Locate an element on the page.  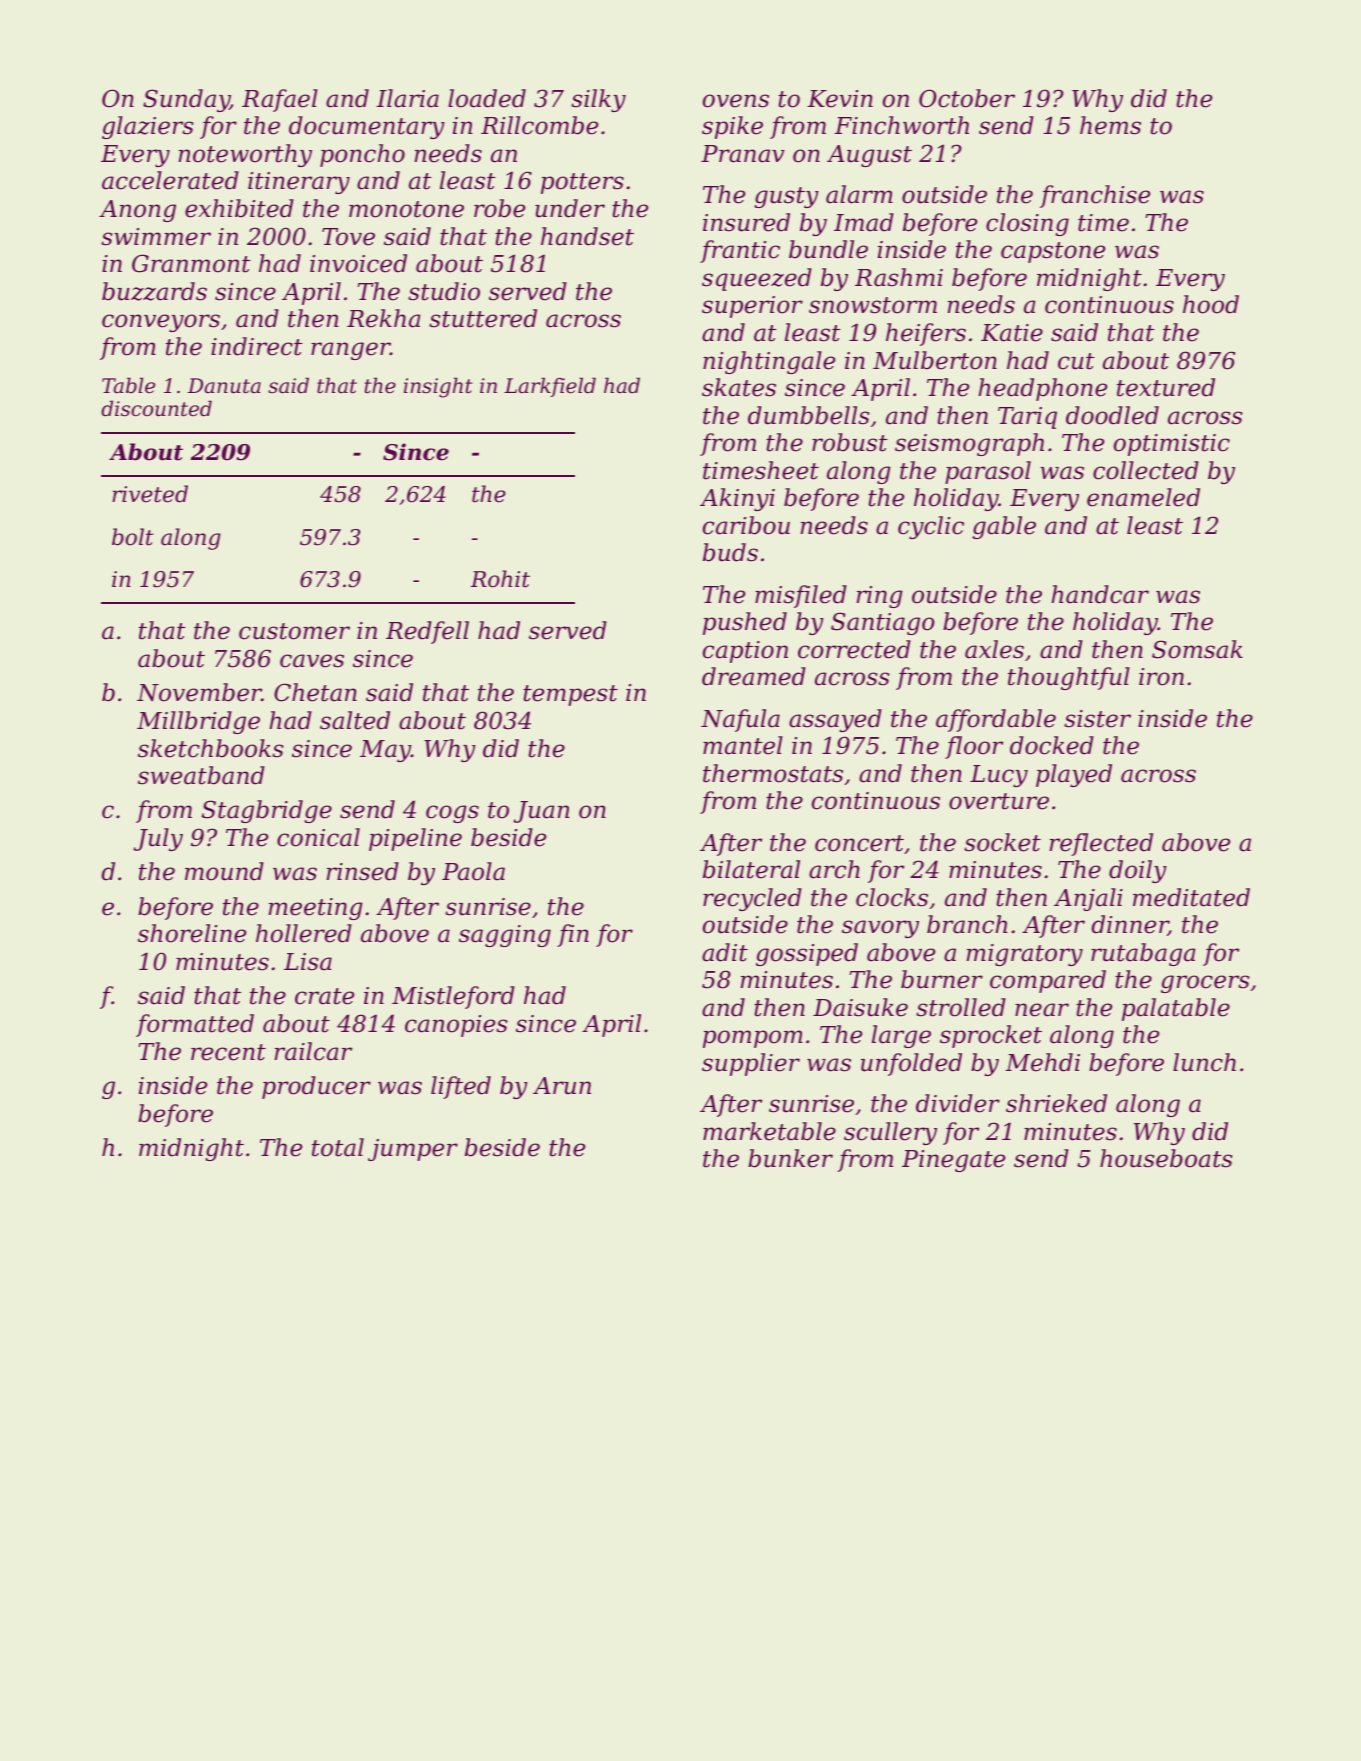
total is located at coordinates (338, 1147).
